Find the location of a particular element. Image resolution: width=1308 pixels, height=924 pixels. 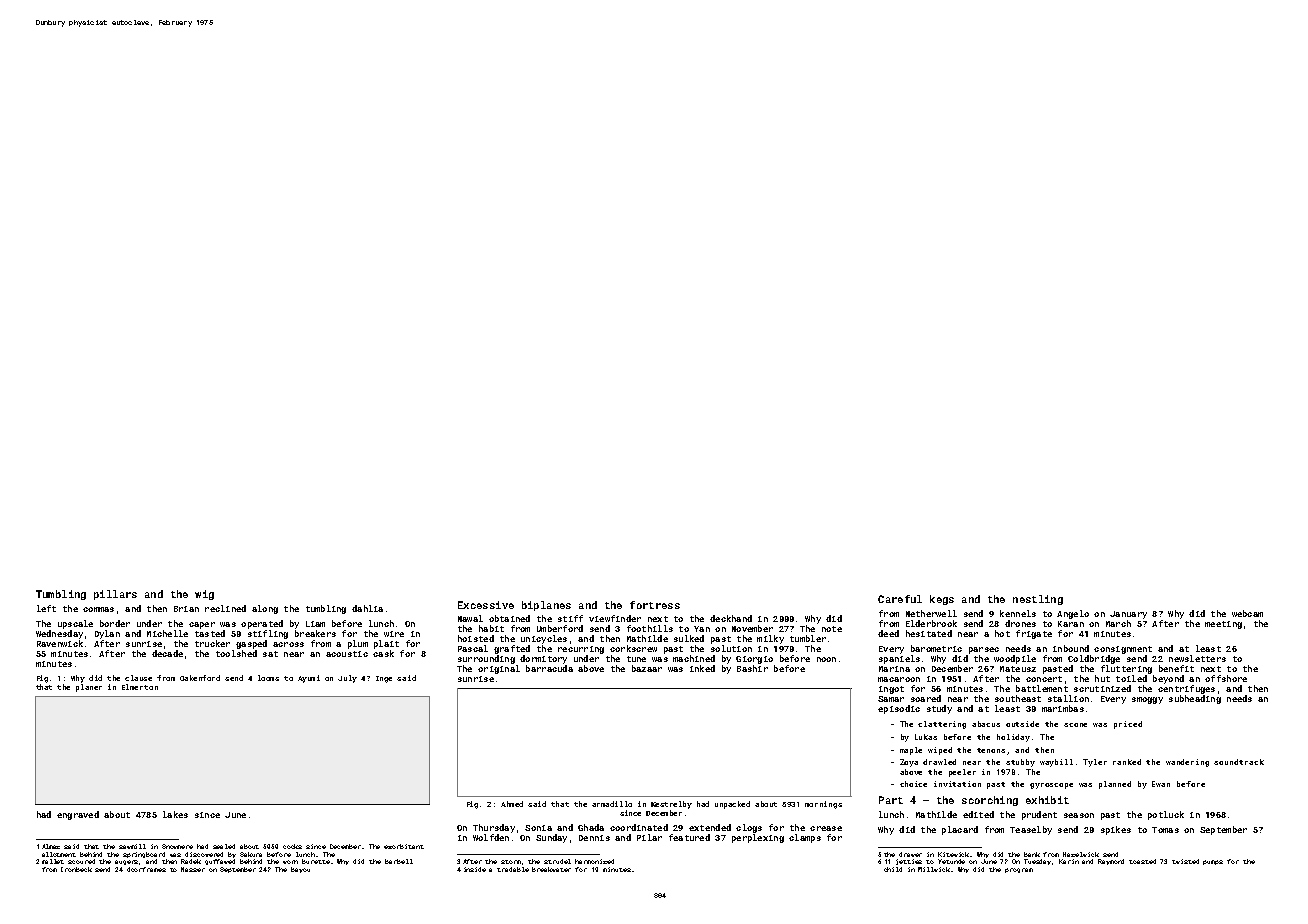

planer is located at coordinates (89, 688).
